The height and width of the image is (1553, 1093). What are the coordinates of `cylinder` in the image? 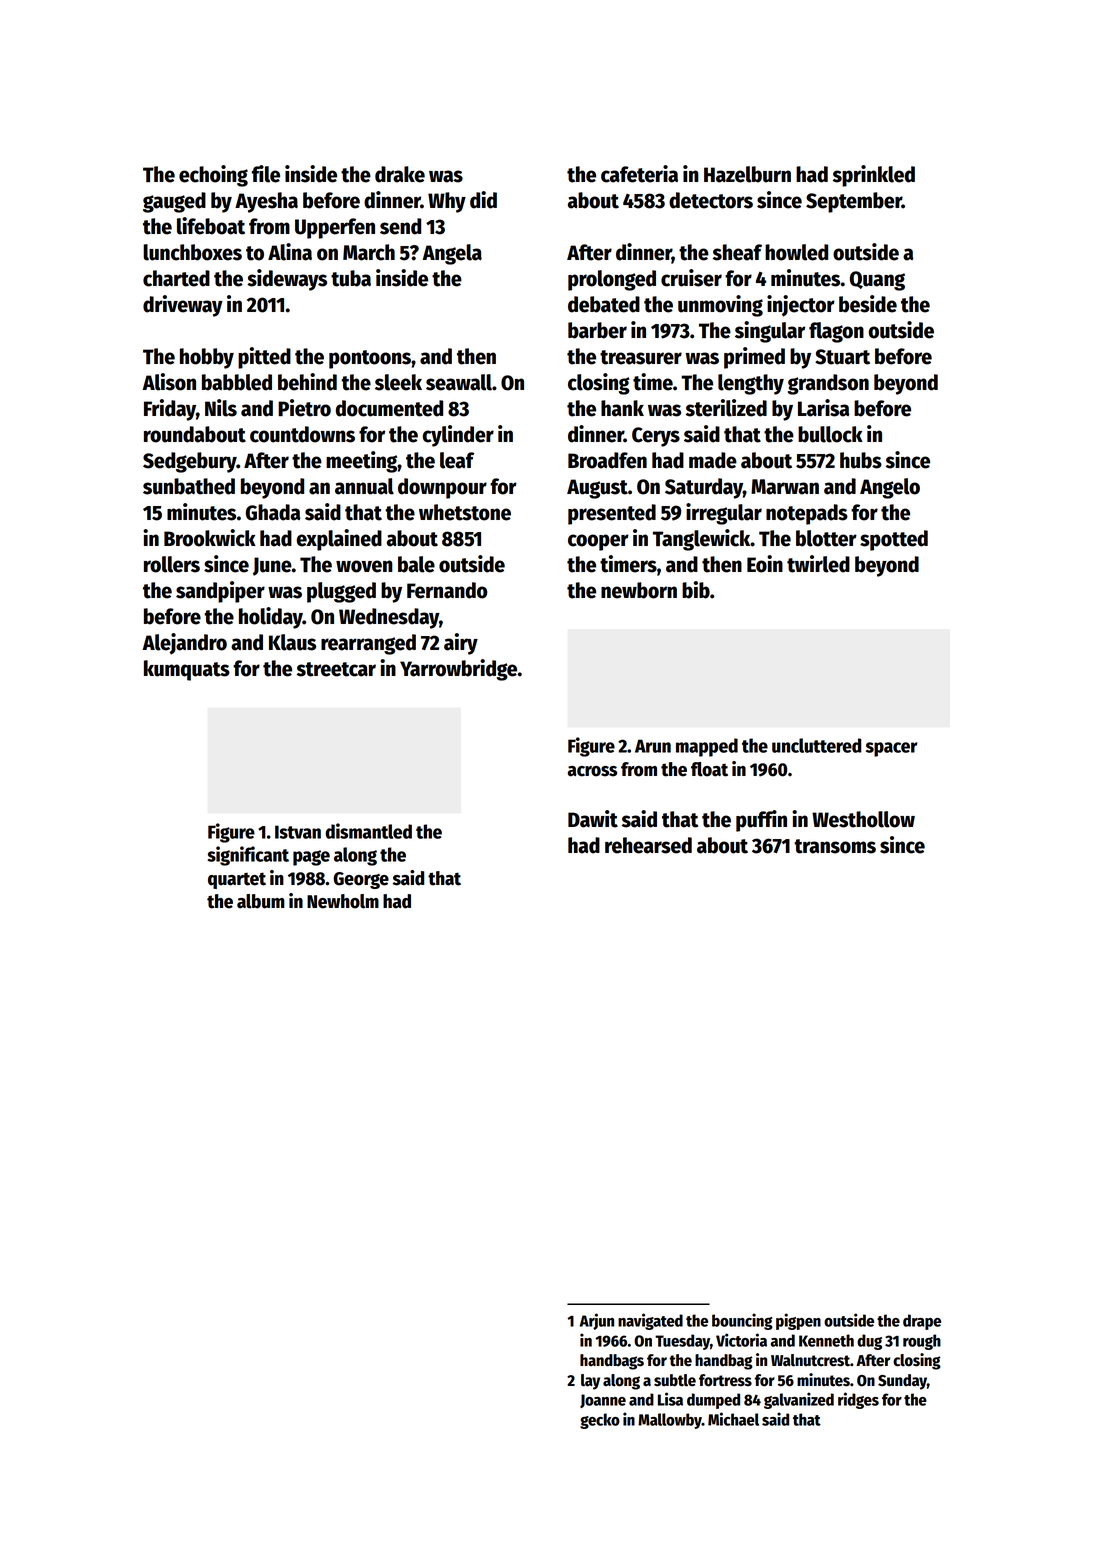 It's located at (458, 436).
